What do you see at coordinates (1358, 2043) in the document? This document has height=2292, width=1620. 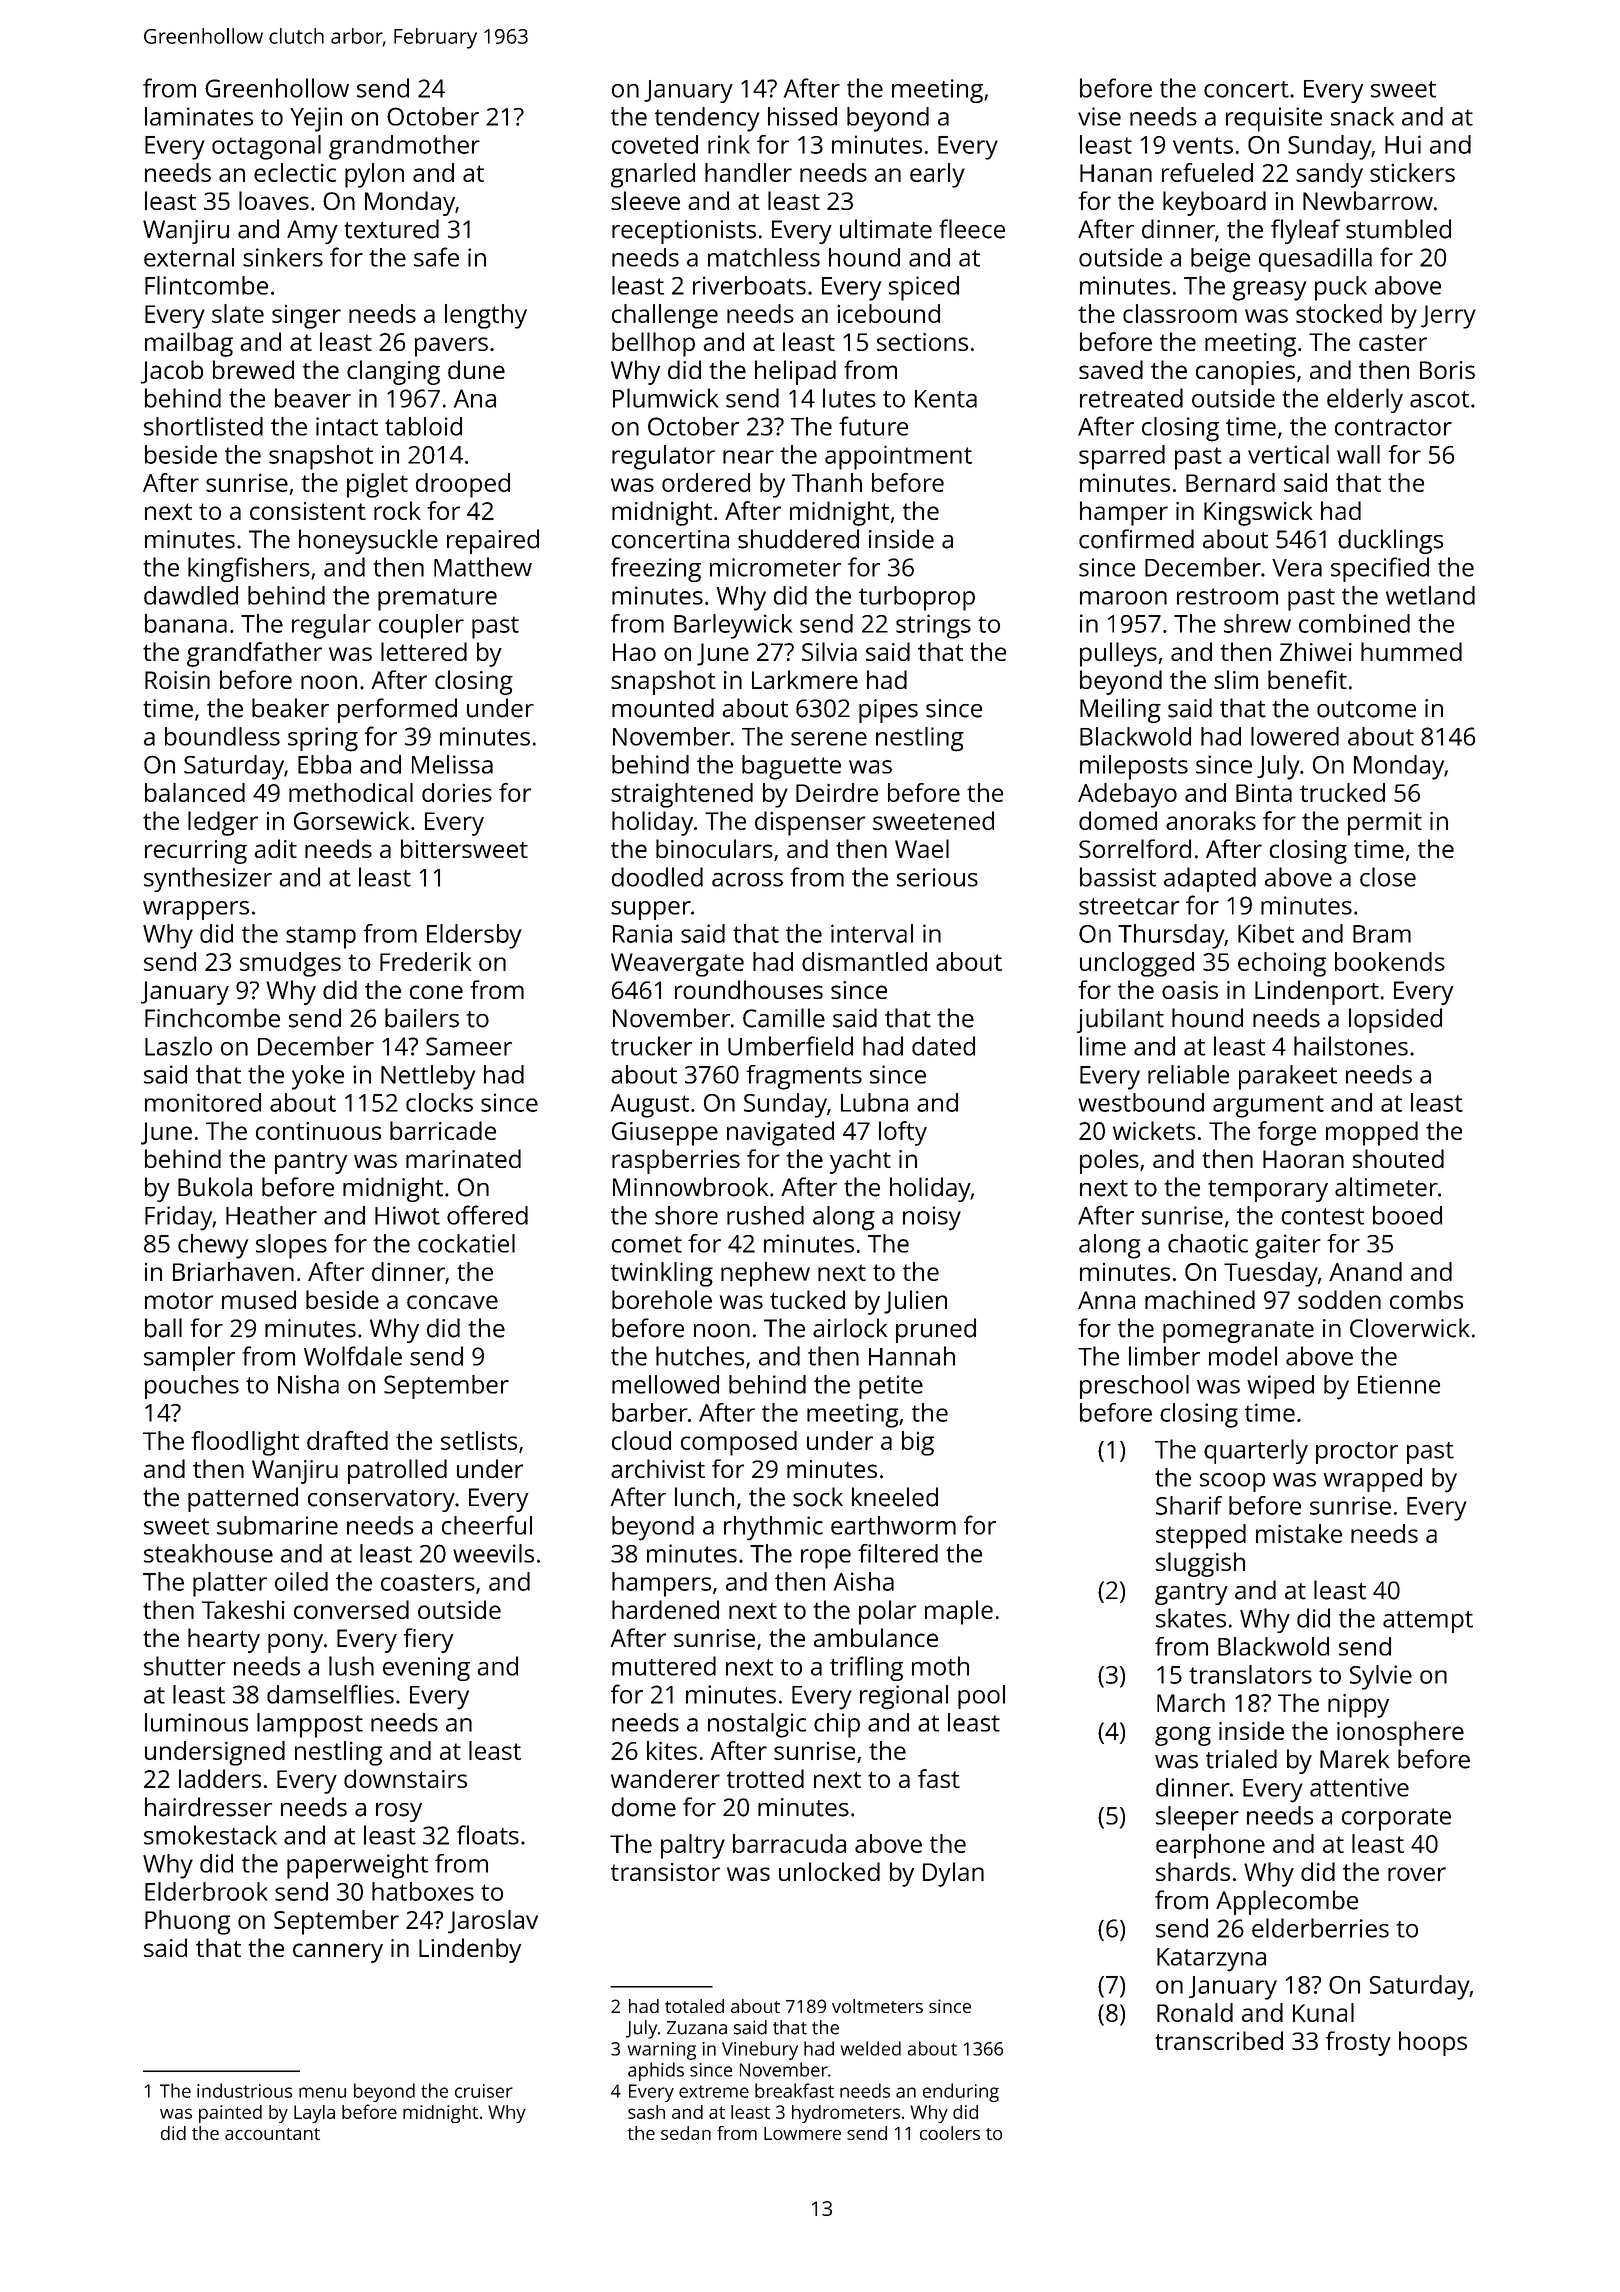 I see `frosty` at bounding box center [1358, 2043].
